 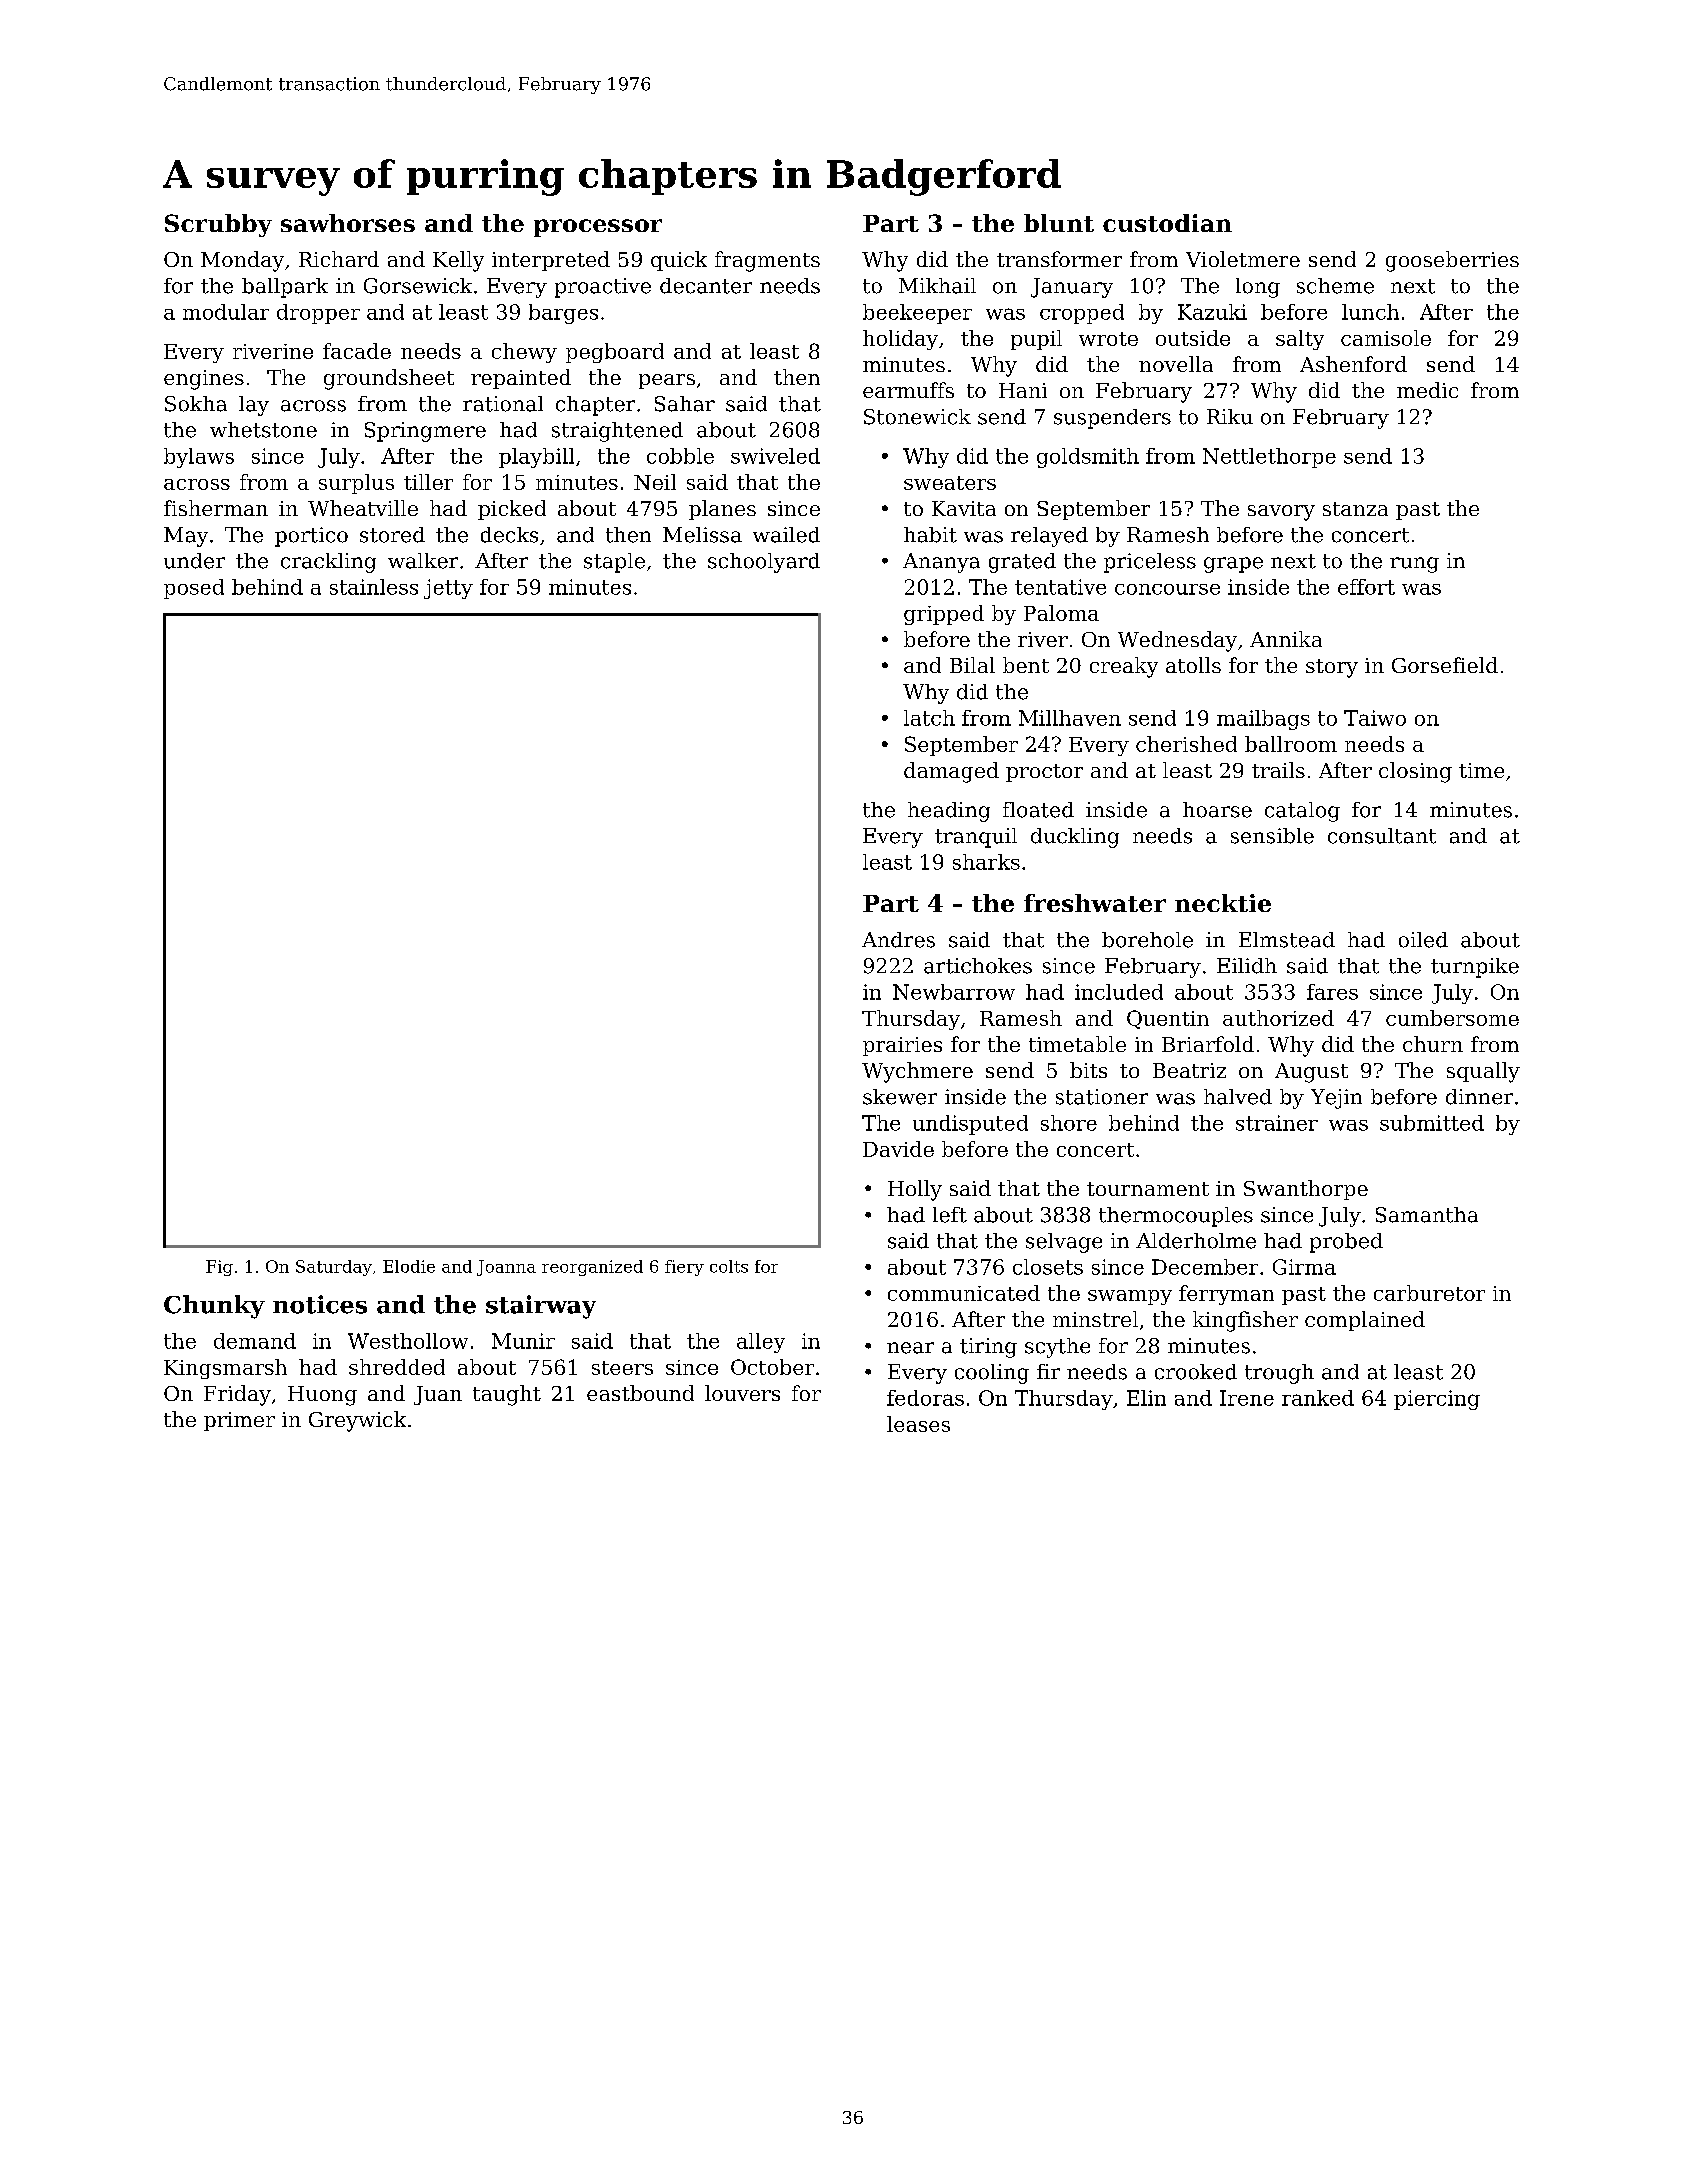 What do you see at coordinates (194, 589) in the page?
I see `posed` at bounding box center [194, 589].
